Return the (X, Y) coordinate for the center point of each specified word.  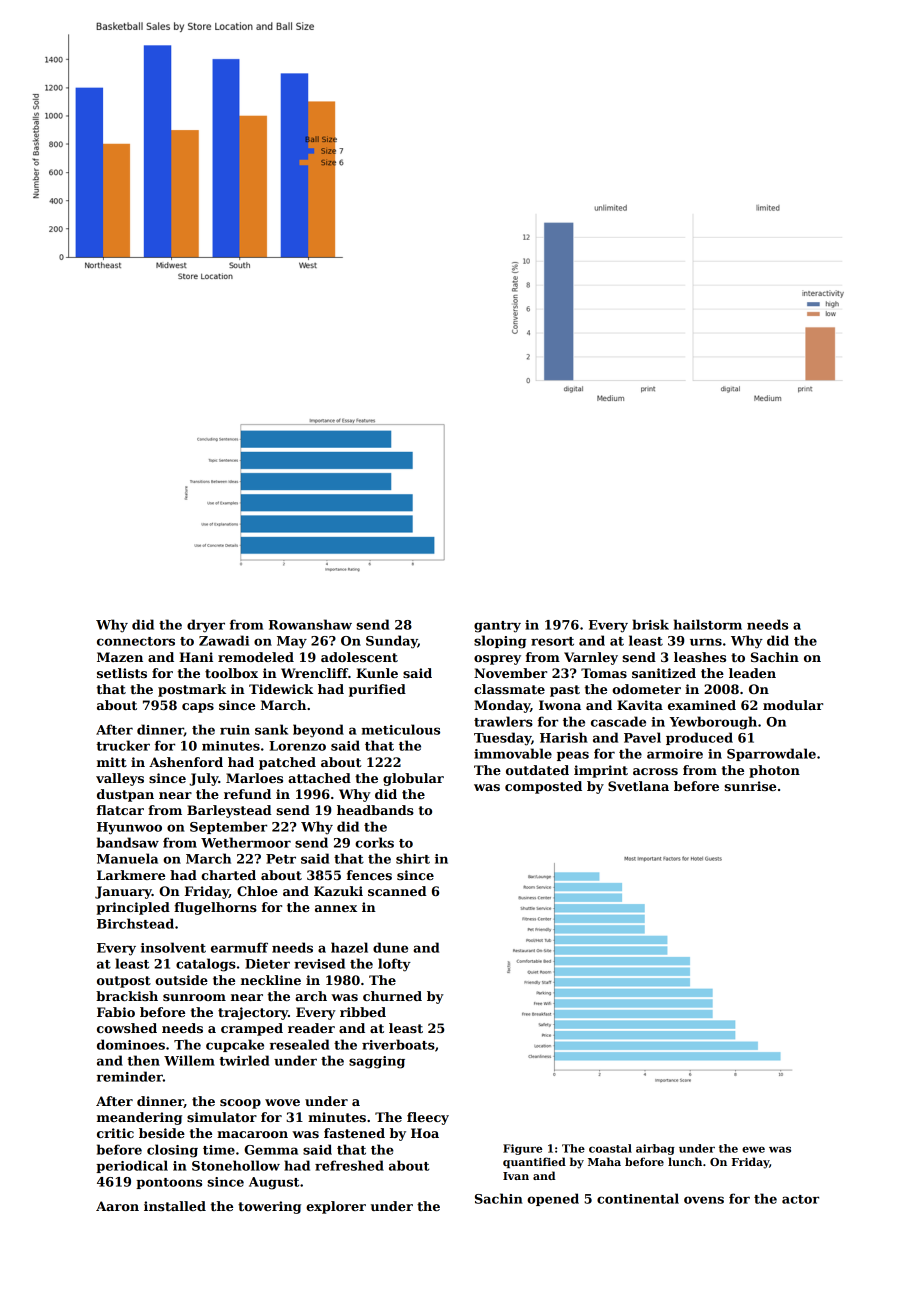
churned (392, 996)
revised (319, 963)
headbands (375, 810)
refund (247, 794)
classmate (509, 689)
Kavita (640, 705)
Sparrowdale (771, 754)
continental (638, 1198)
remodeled (256, 657)
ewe (753, 1149)
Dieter (267, 964)
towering (269, 1207)
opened (553, 1199)
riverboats (398, 1044)
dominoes (131, 1044)
